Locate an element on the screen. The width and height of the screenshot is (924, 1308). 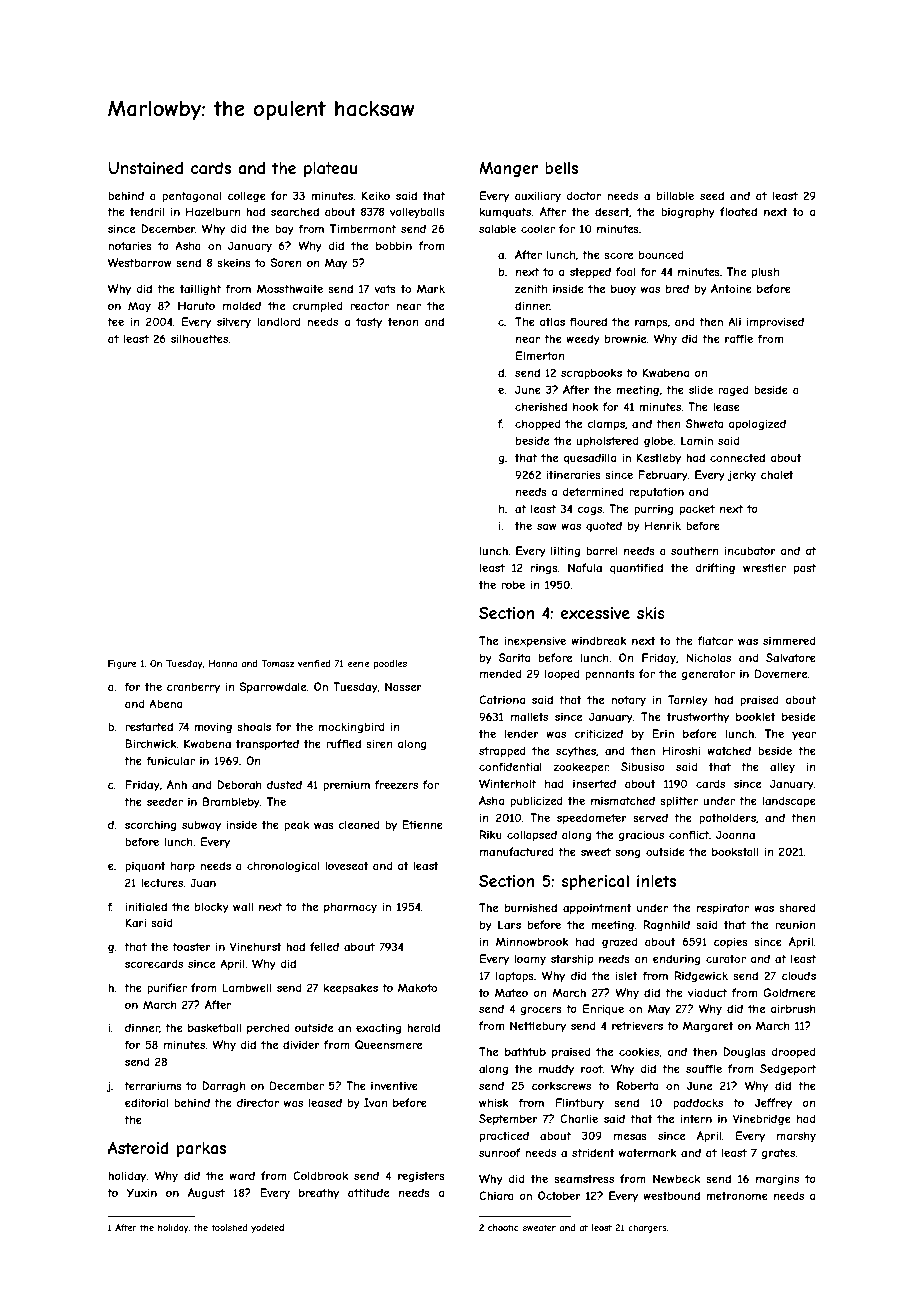
billable is located at coordinates (675, 195).
